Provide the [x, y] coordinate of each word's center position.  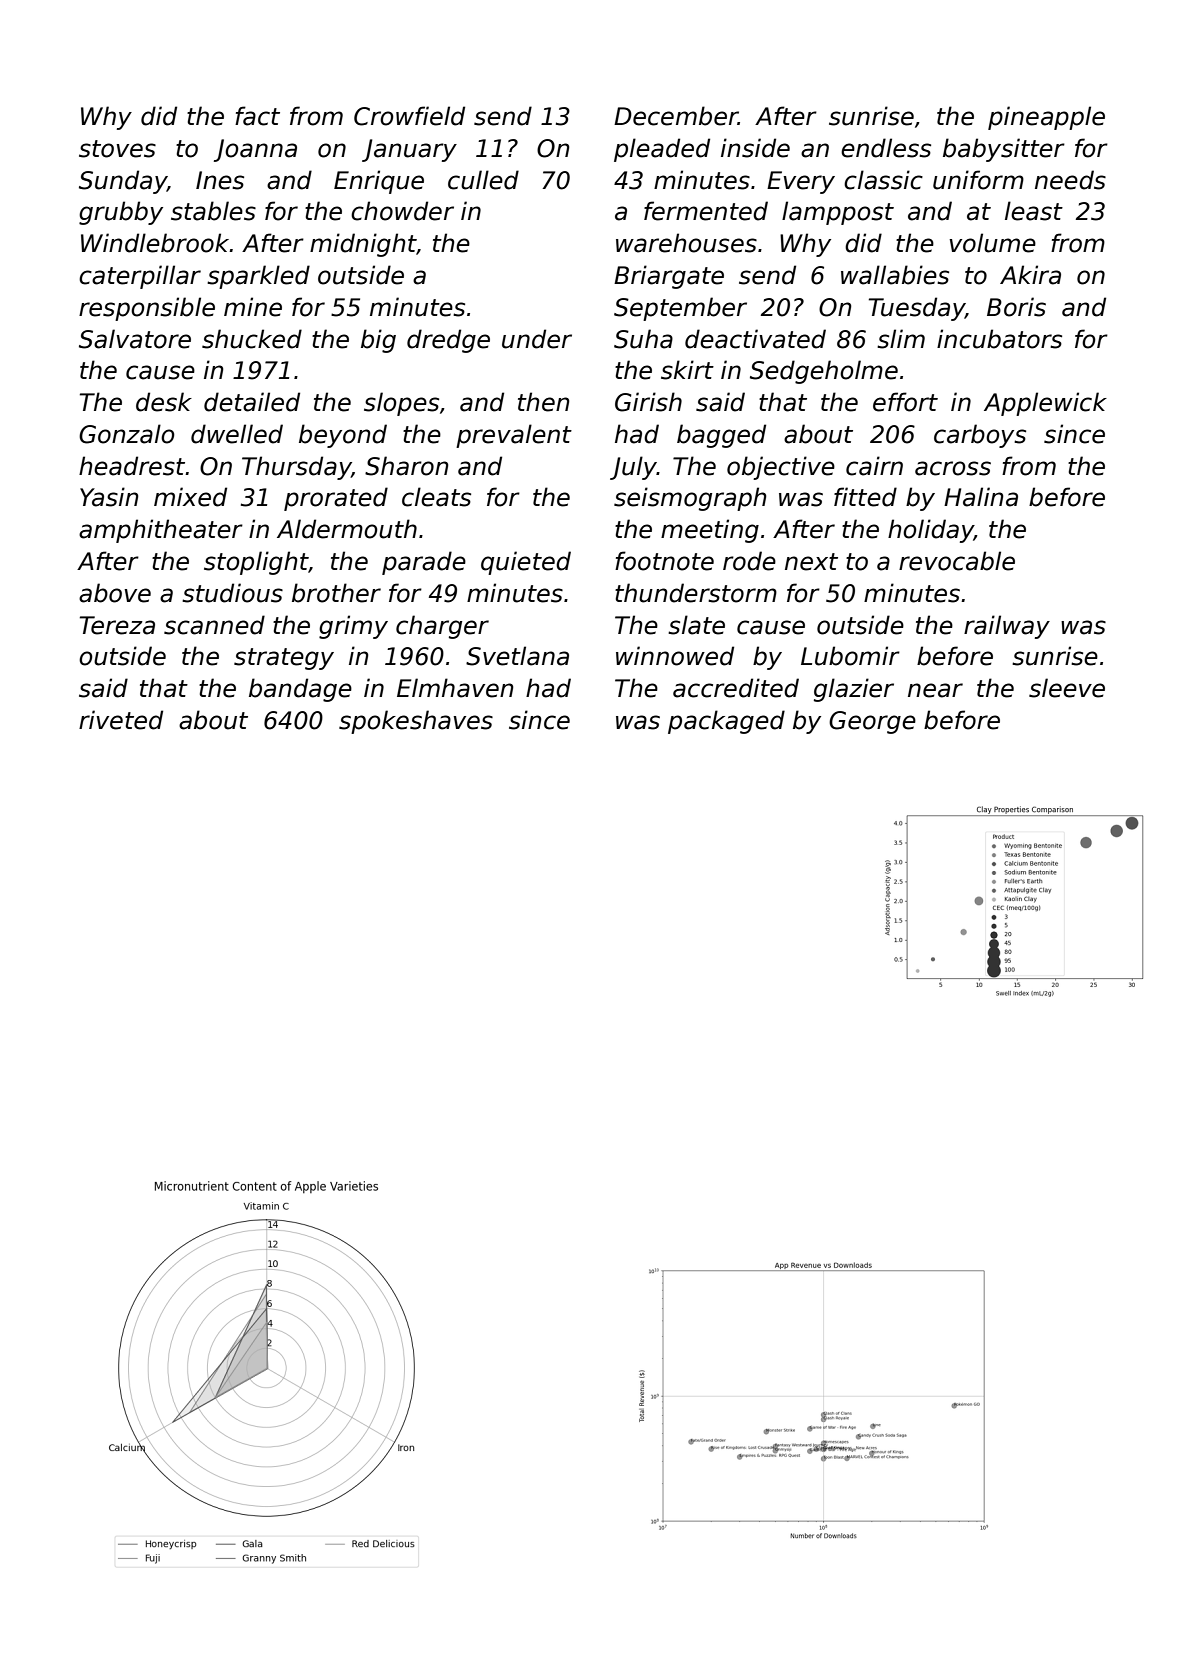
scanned [214, 625]
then [543, 402]
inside [755, 148]
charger [442, 627]
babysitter [1004, 150]
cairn [874, 466]
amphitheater [161, 531]
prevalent [514, 436]
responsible [147, 309]
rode [749, 561]
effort [905, 402]
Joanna [255, 150]
